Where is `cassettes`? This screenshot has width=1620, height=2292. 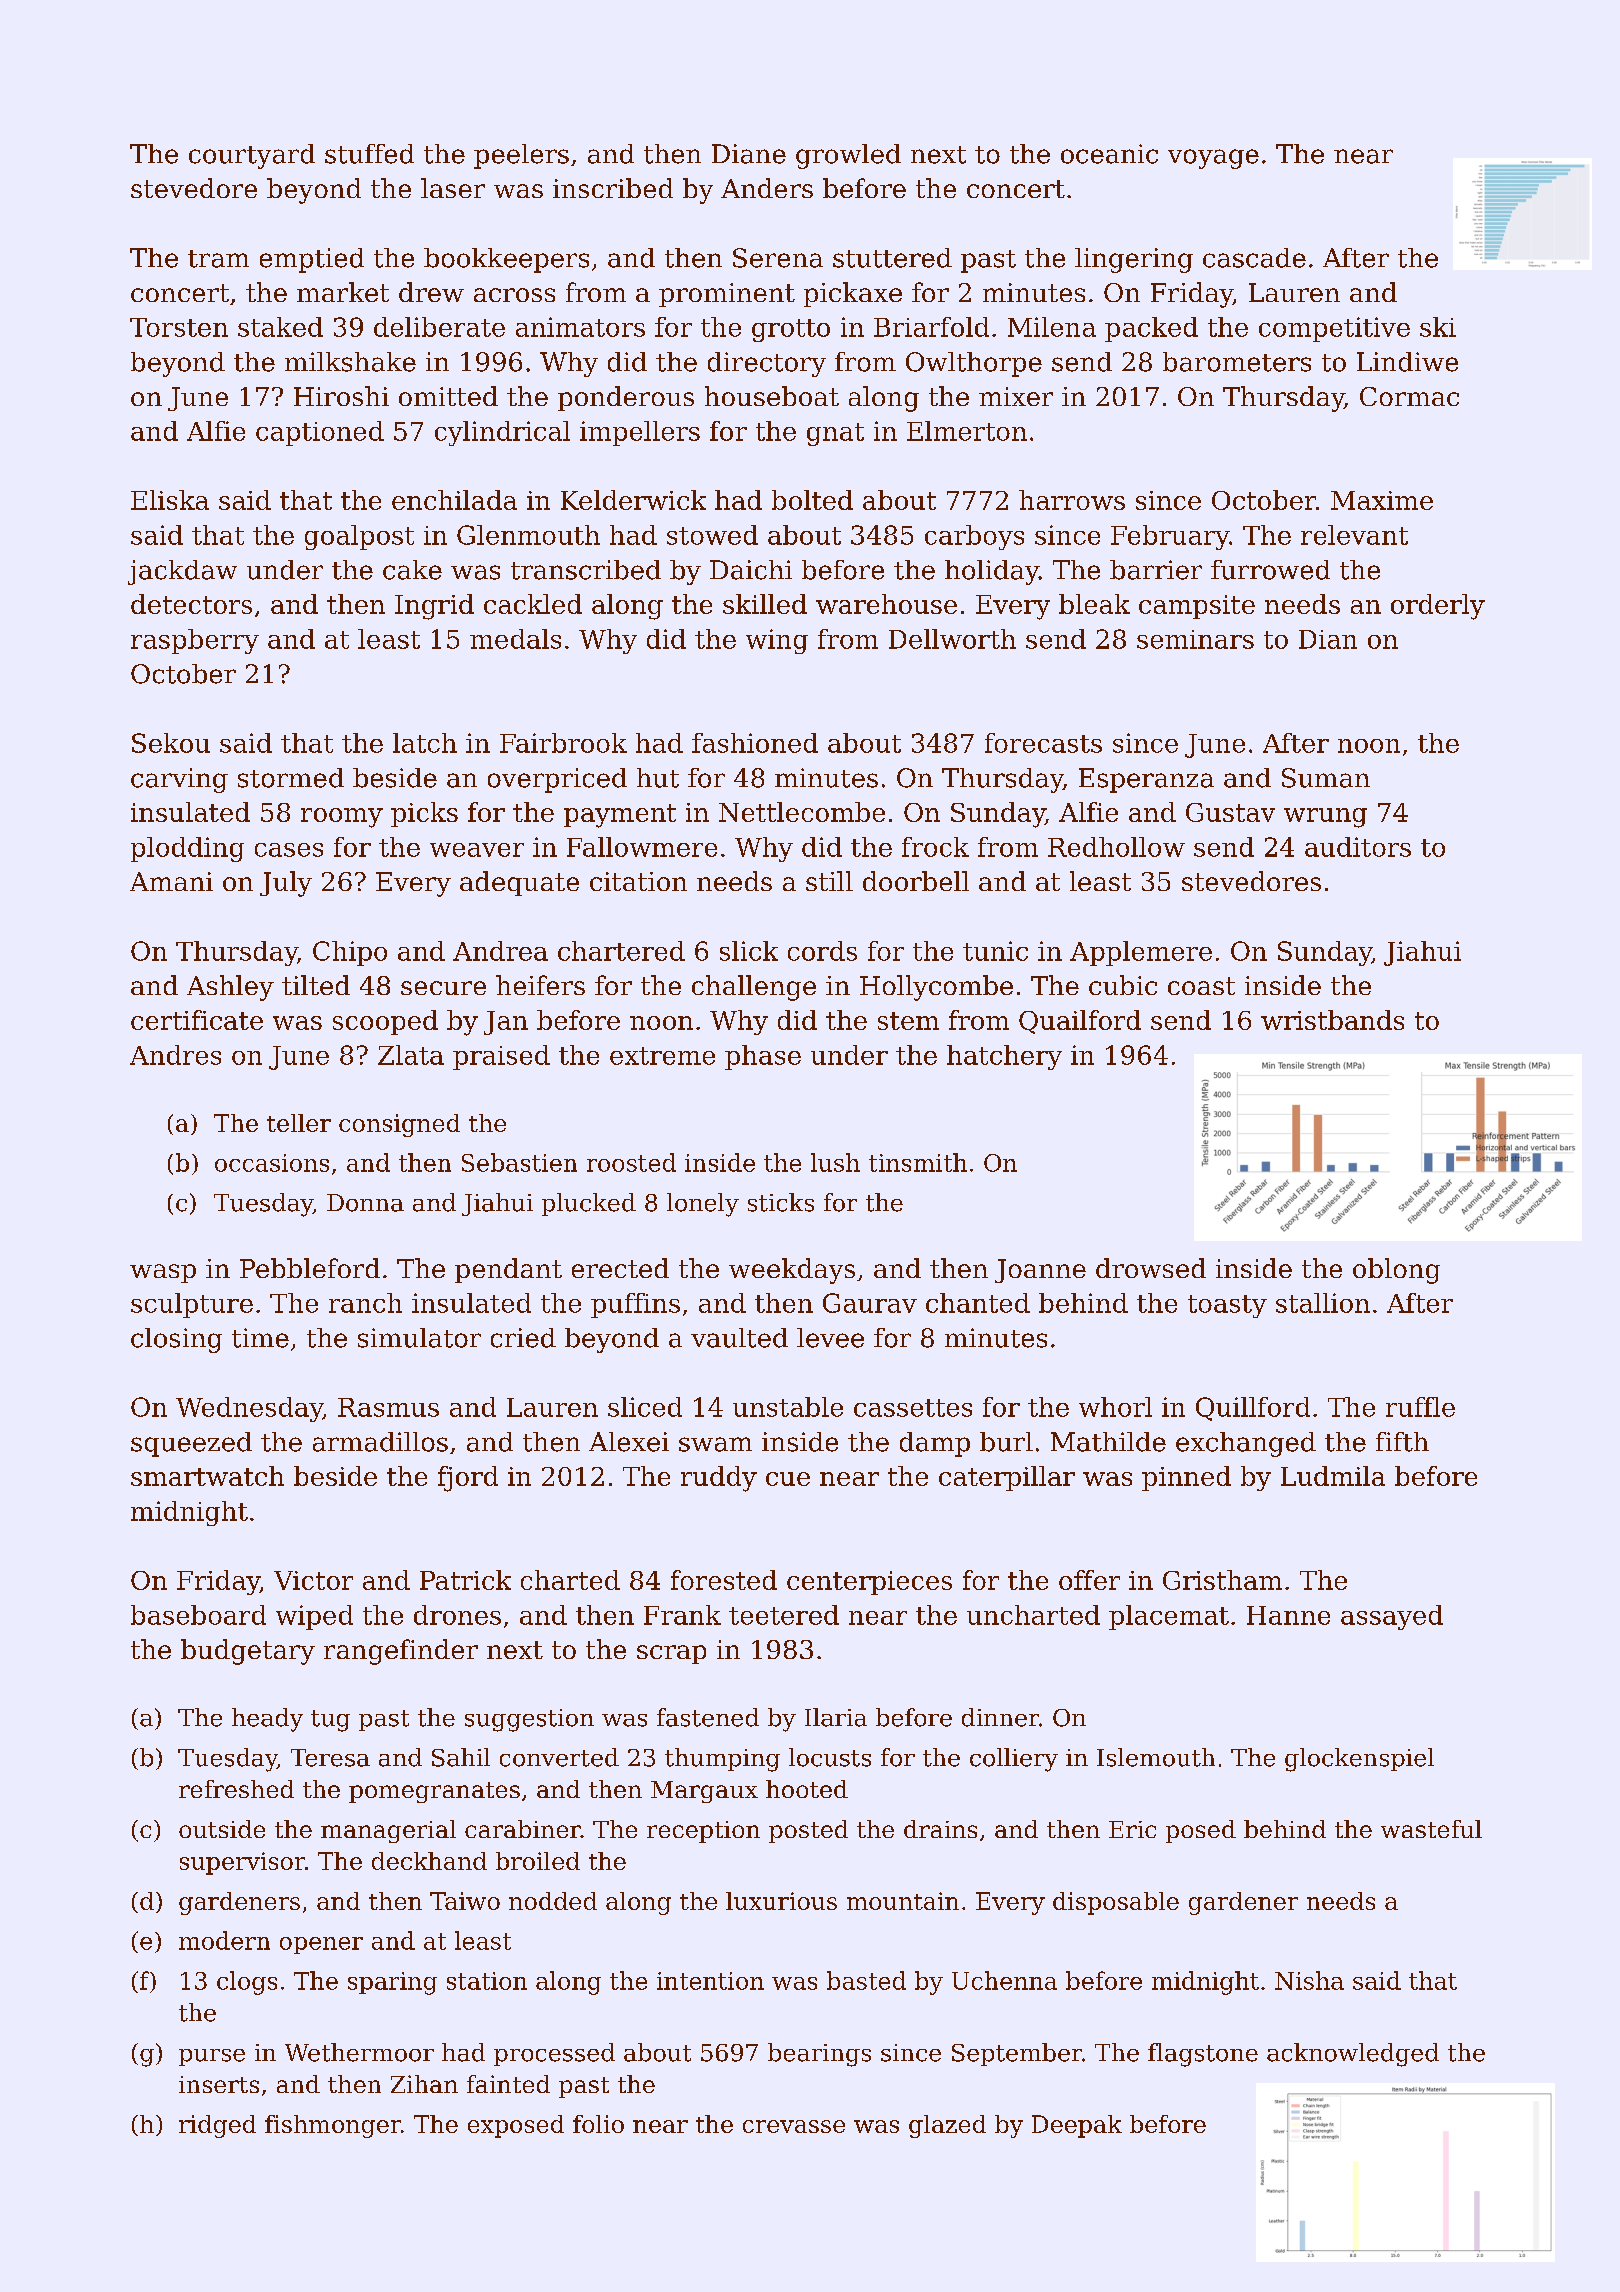
cassettes is located at coordinates (913, 1408).
